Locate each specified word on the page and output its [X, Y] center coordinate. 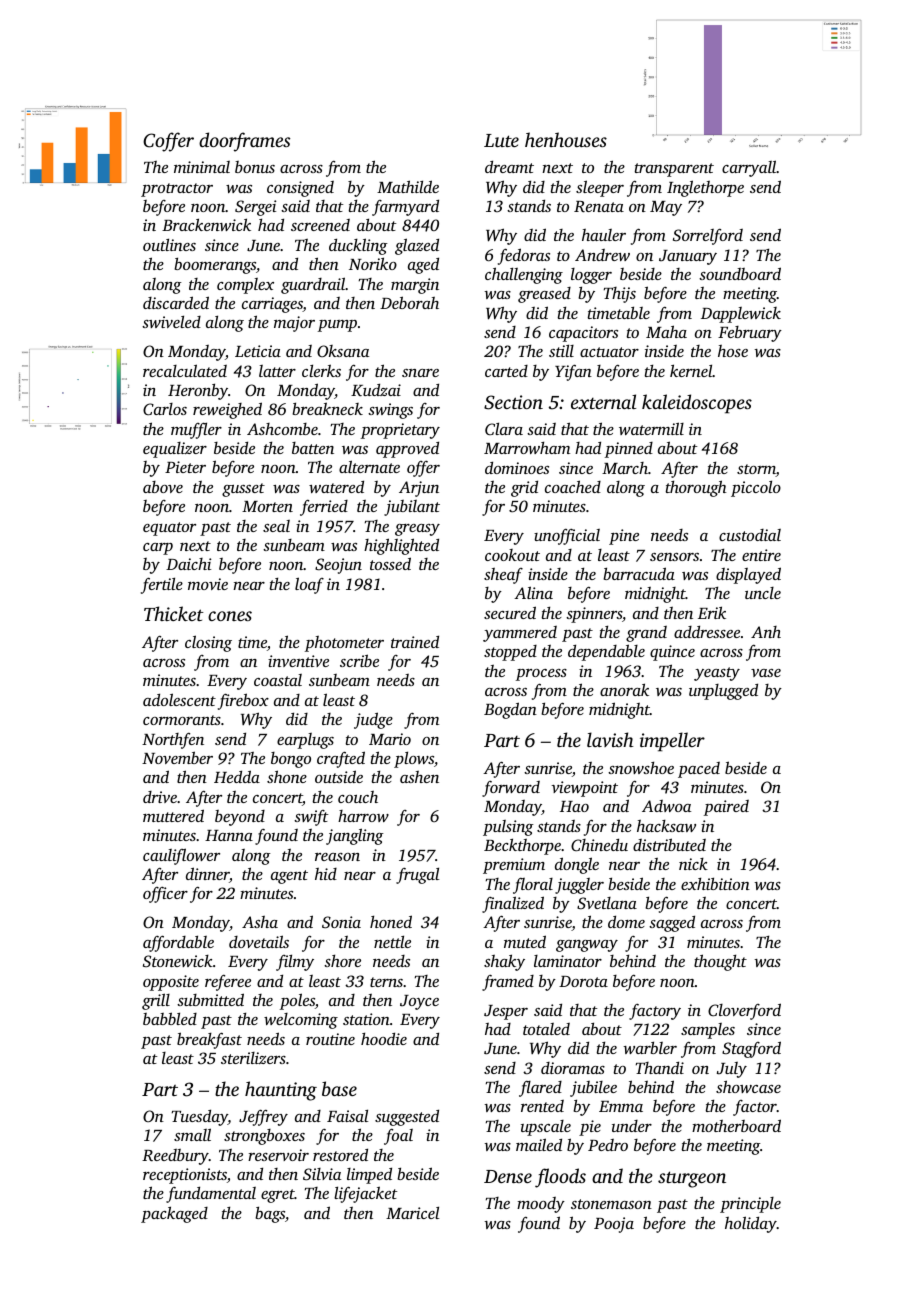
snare [420, 373]
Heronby [198, 391]
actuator [609, 352]
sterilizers [253, 1058]
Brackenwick [206, 224]
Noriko [373, 263]
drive [160, 797]
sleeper [600, 188]
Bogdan [510, 710]
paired [726, 808]
